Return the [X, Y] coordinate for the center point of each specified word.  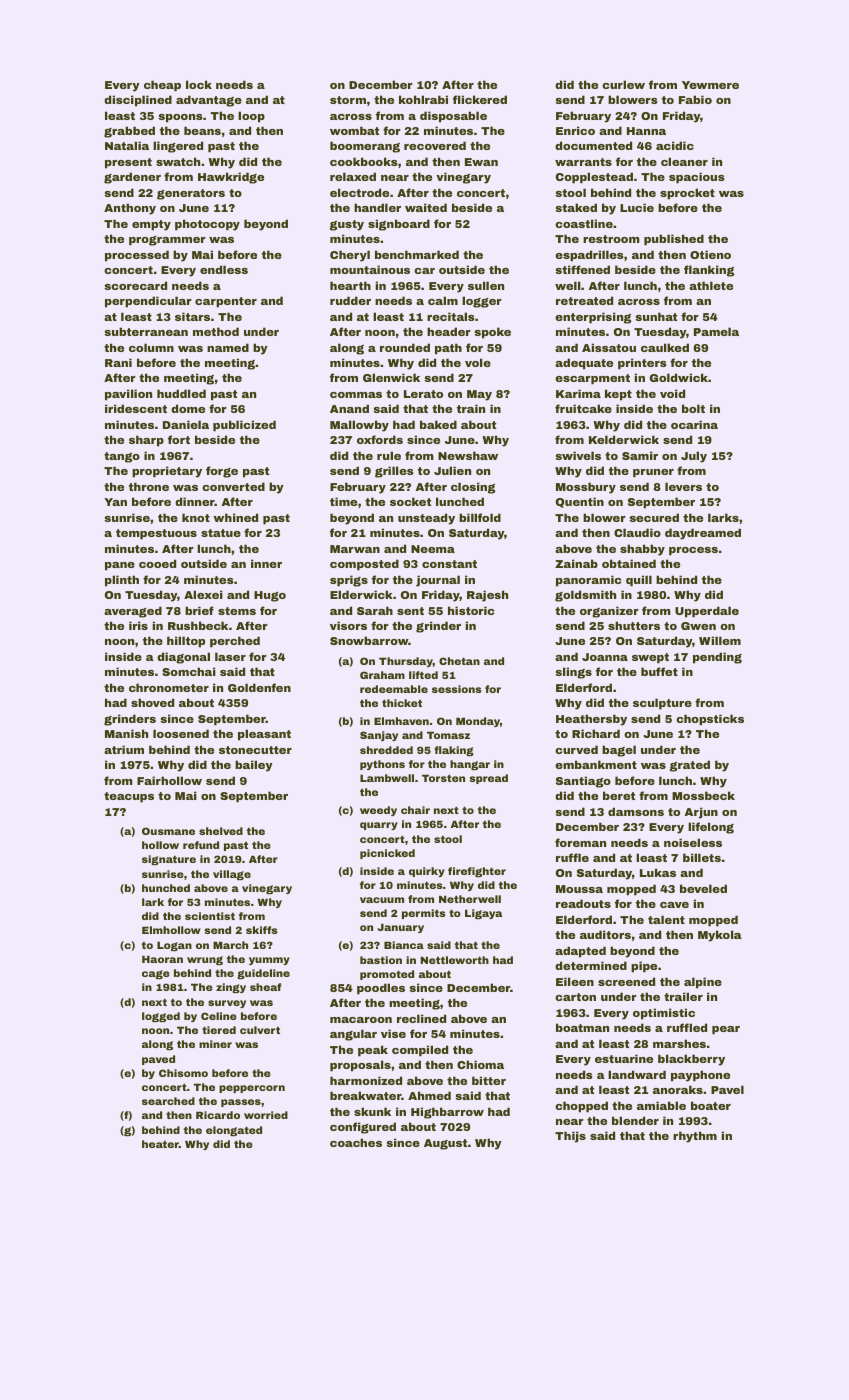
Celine [219, 1016]
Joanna [605, 657]
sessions [457, 689]
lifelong [711, 828]
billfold [480, 517]
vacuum [382, 900]
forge [222, 472]
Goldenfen [259, 687]
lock [199, 84]
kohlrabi [423, 99]
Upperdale [707, 612]
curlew [623, 84]
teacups [129, 797]
